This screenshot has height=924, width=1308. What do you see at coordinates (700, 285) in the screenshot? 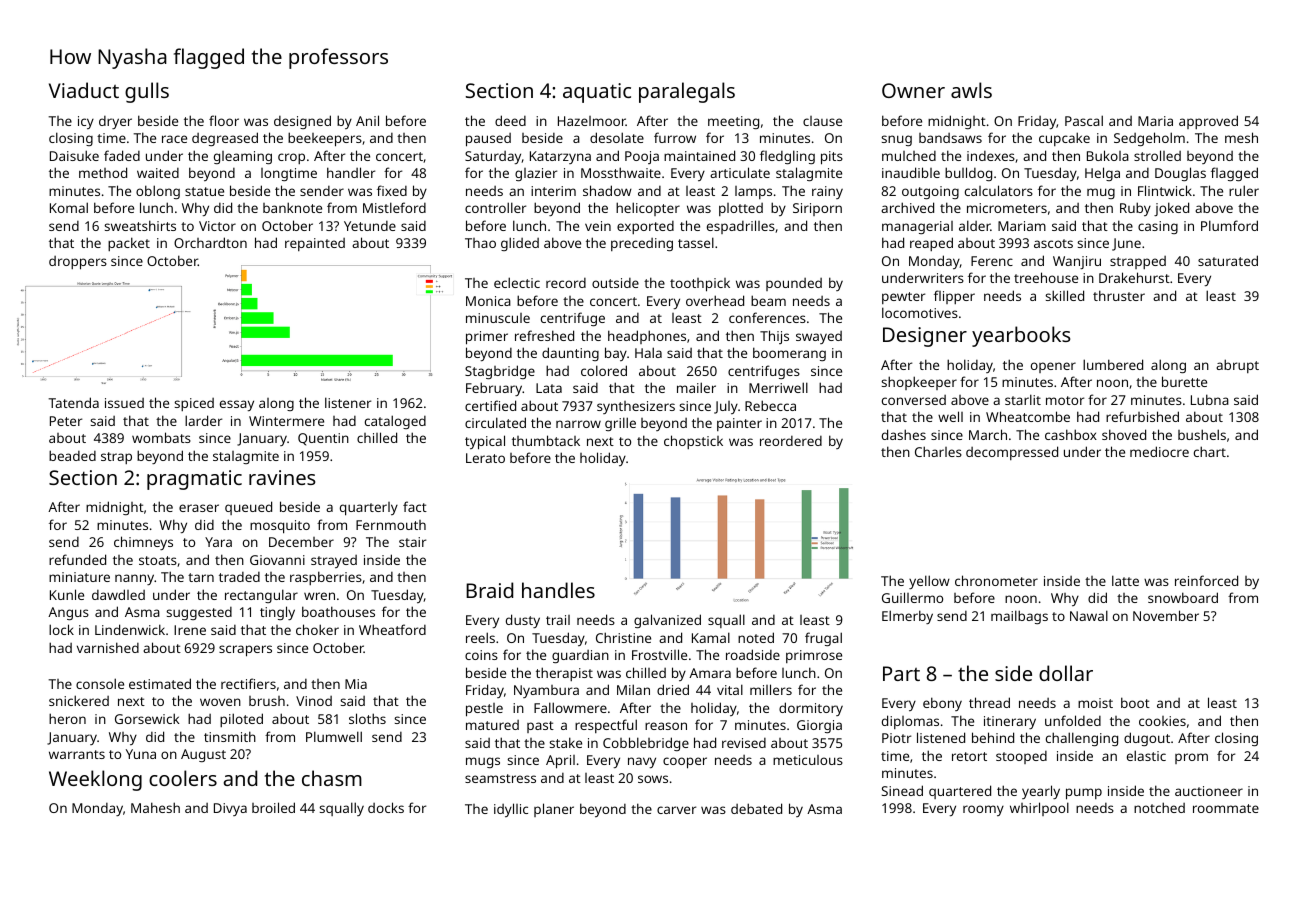
I see `toothpick` at bounding box center [700, 285].
